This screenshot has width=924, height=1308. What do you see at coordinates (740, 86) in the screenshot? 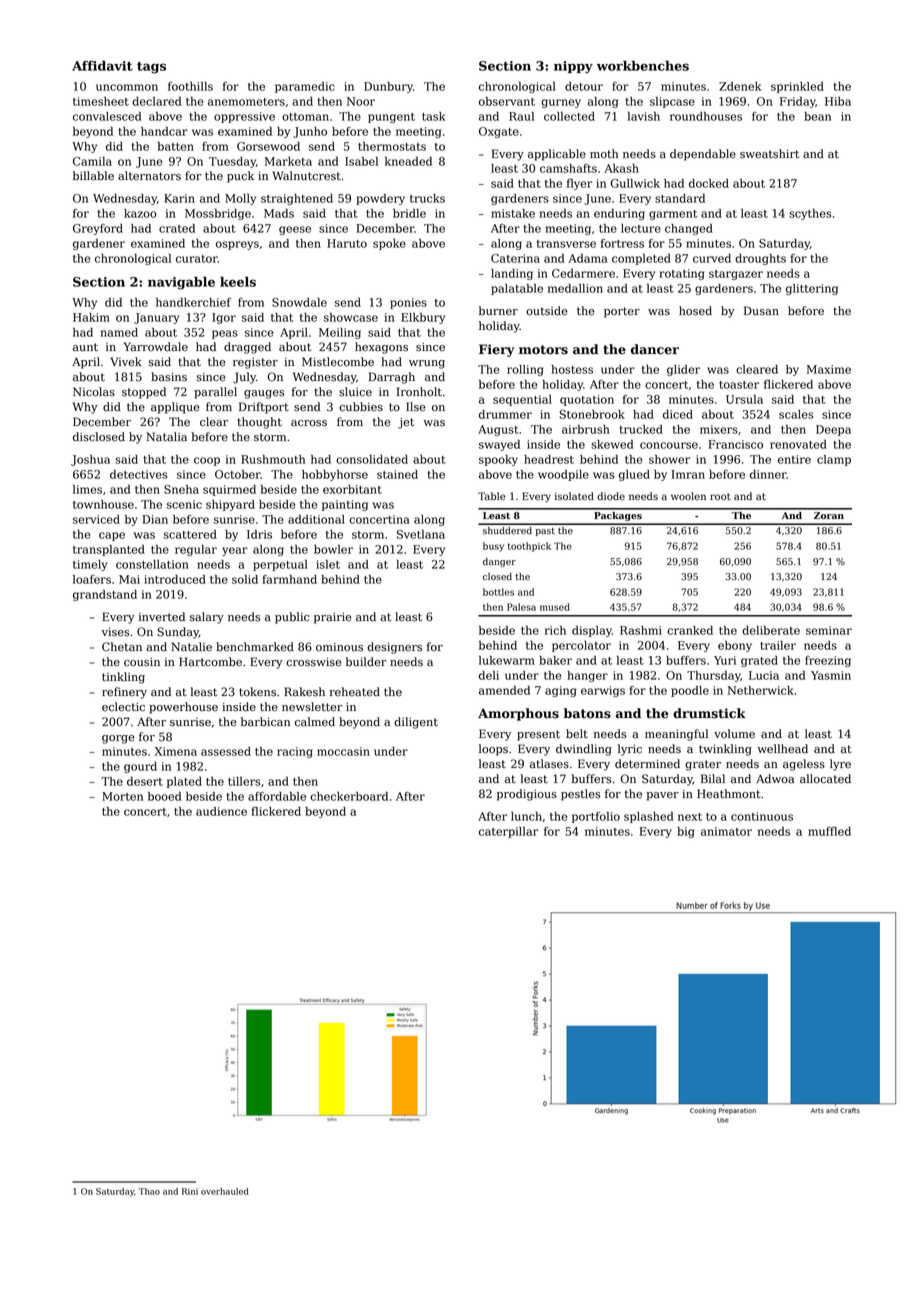
I see `Zdenek` at bounding box center [740, 86].
